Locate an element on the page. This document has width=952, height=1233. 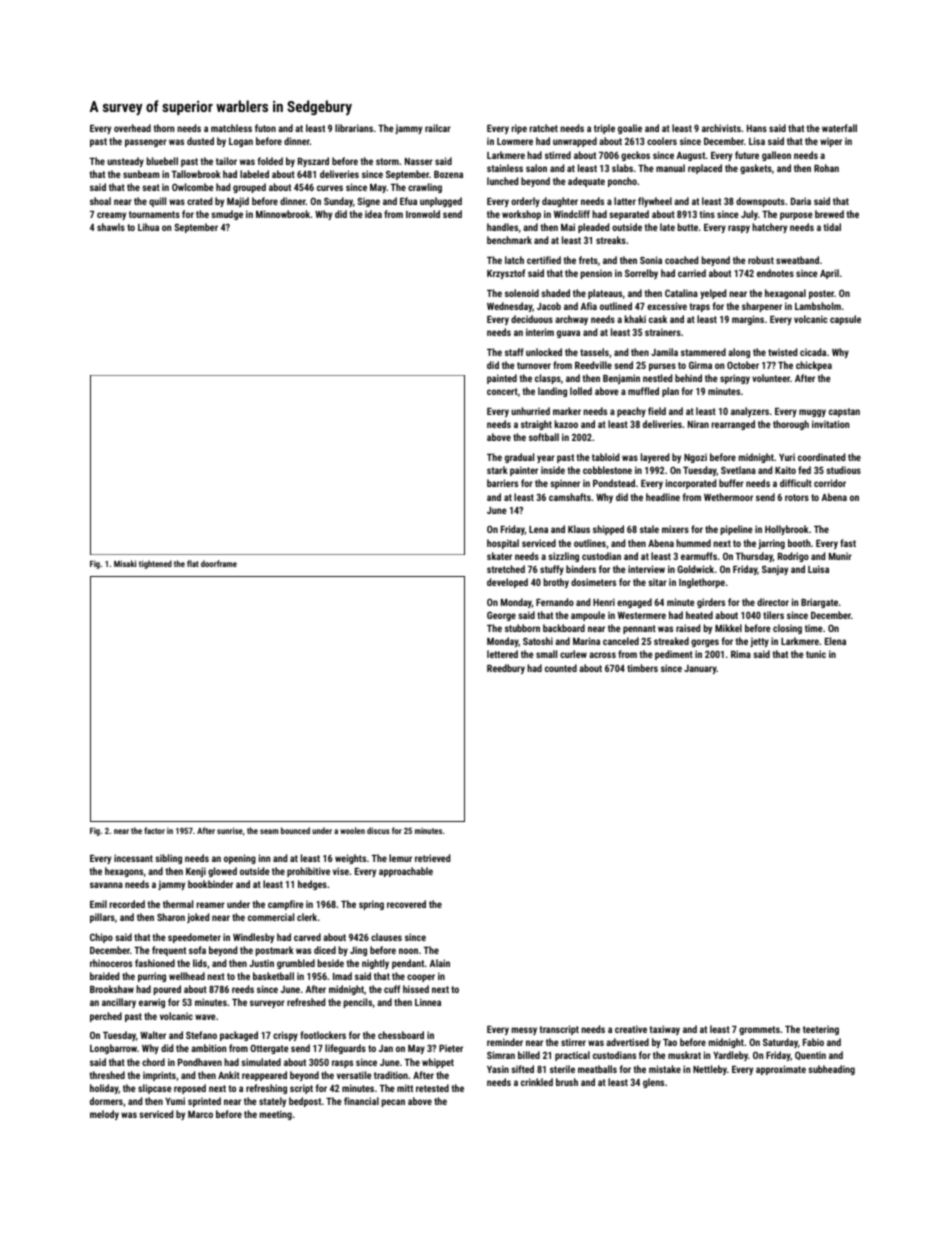
concert is located at coordinates (502, 391).
